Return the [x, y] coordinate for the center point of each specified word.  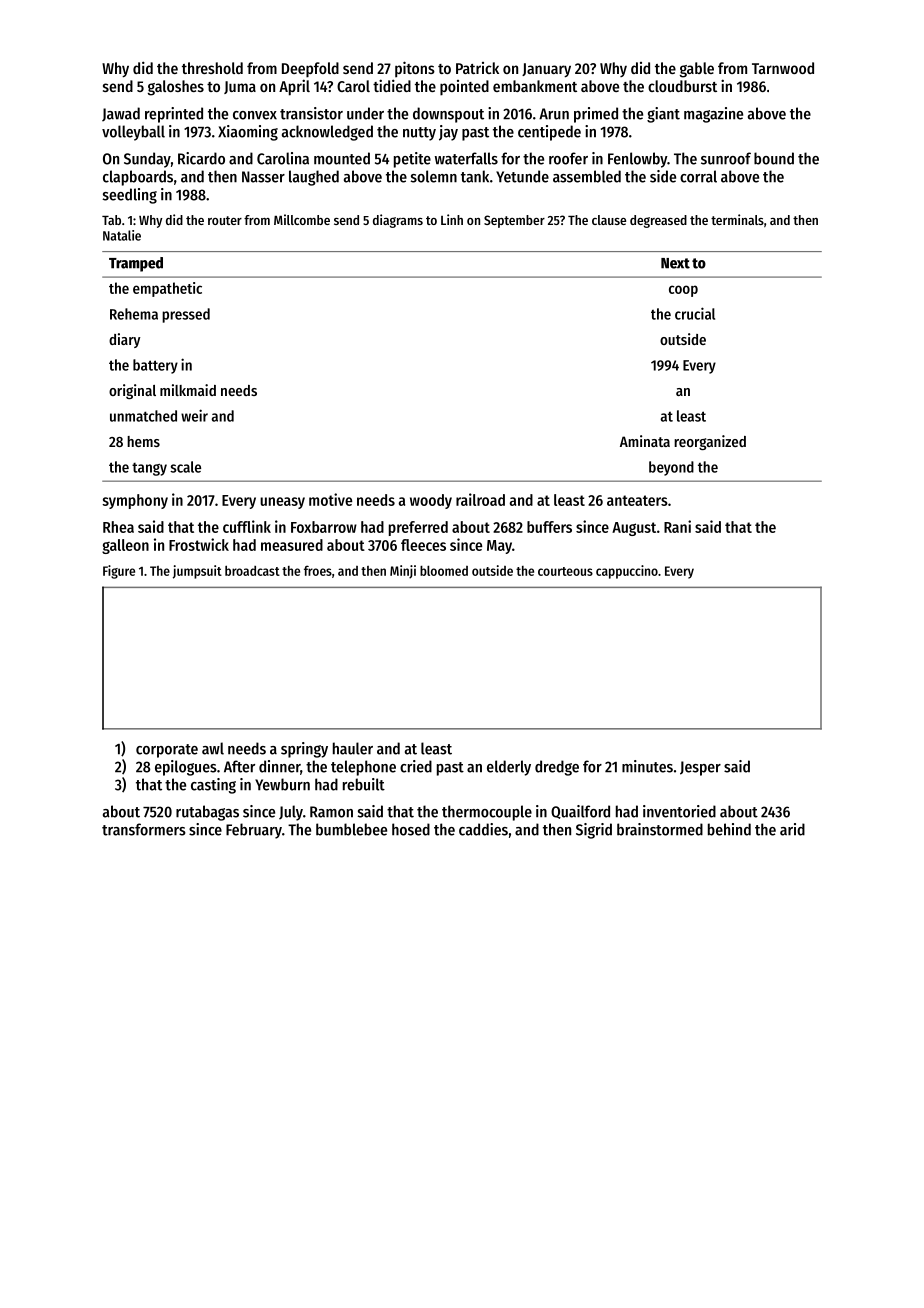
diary [124, 340]
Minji [403, 572]
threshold [212, 68]
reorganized [710, 442]
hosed [411, 829]
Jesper [700, 768]
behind [729, 829]
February [254, 831]
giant [663, 115]
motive [330, 499]
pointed [464, 88]
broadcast [252, 570]
